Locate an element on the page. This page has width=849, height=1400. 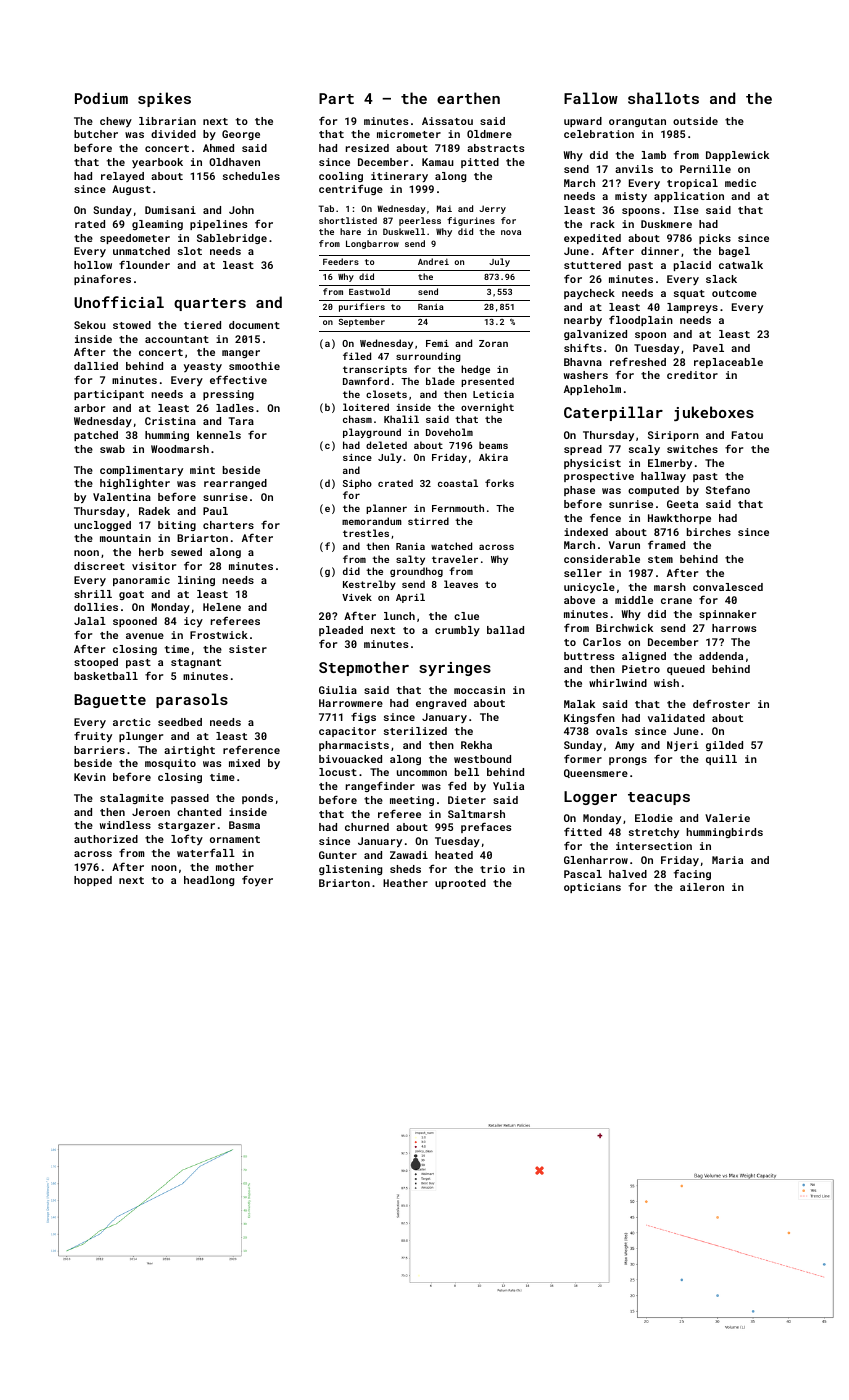
indexed is located at coordinates (586, 532).
